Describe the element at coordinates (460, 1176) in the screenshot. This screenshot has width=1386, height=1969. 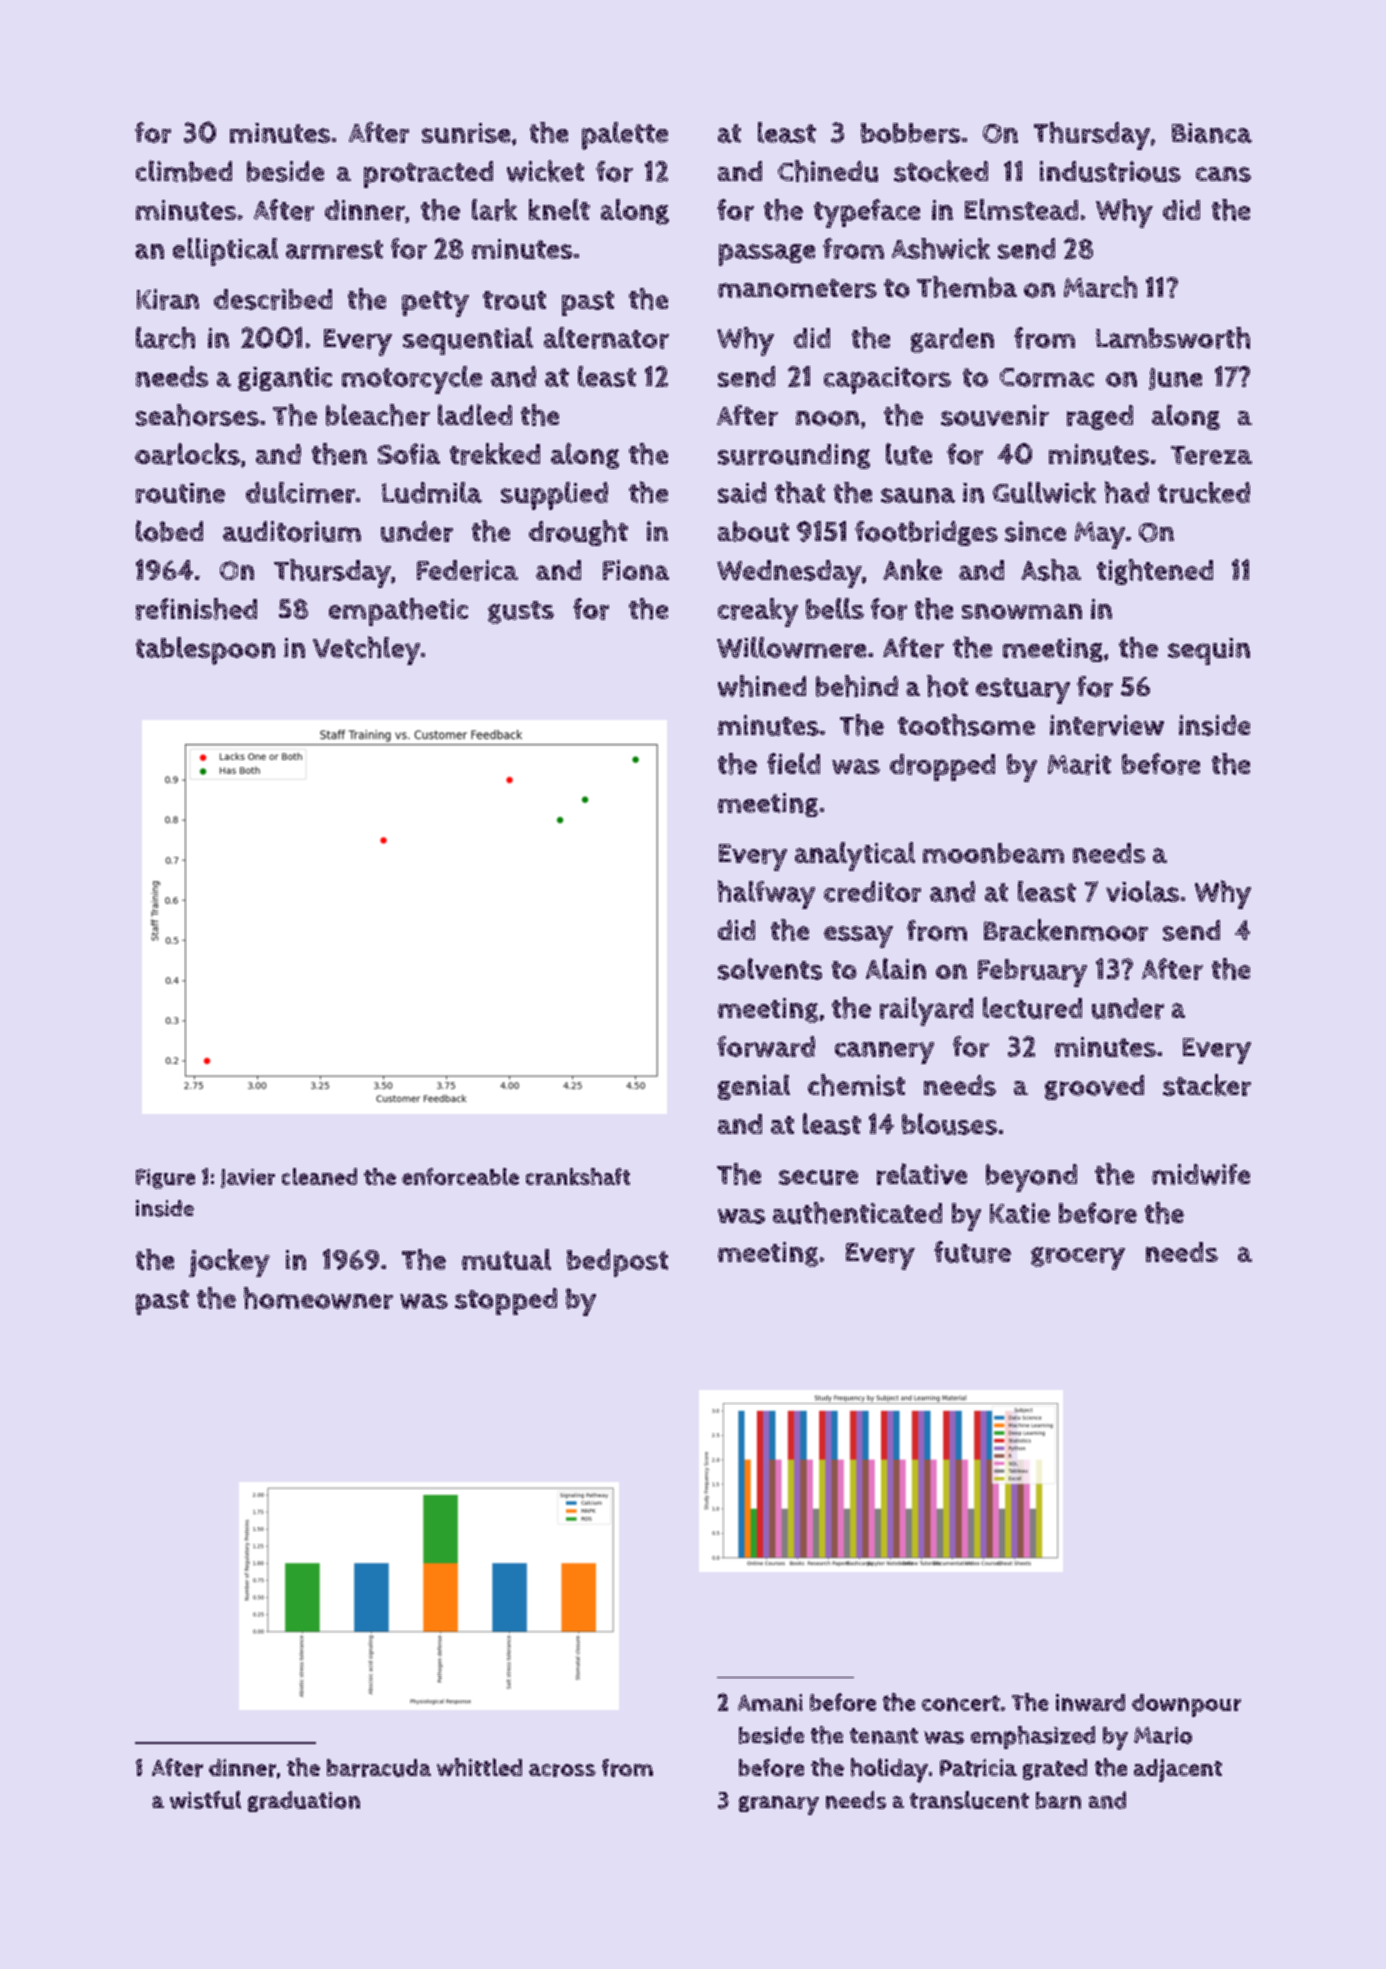
I see `enforceable` at that location.
